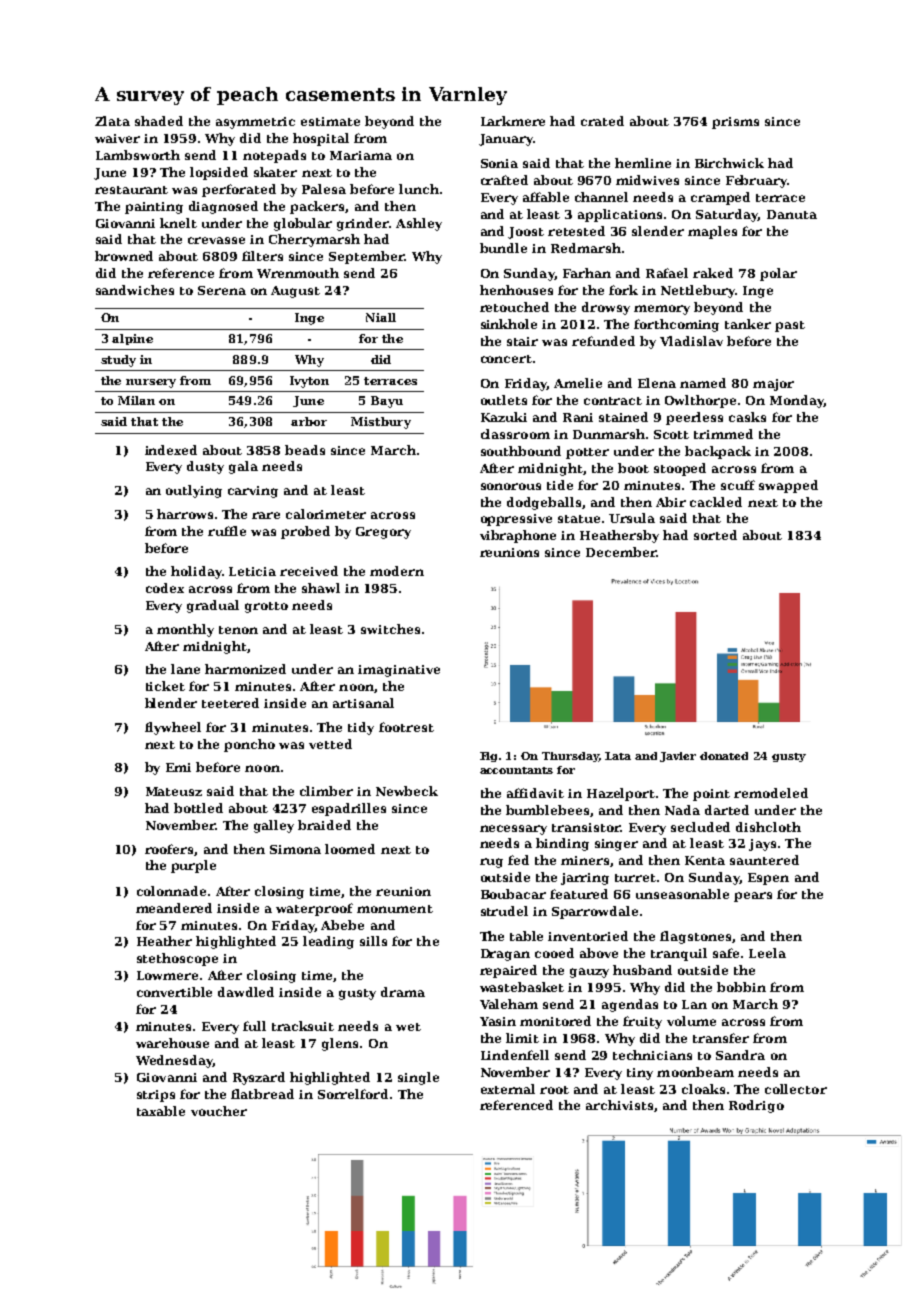 This screenshot has height=1308, width=924. Describe the element at coordinates (679, 954) in the screenshot. I see `tranquil` at that location.
